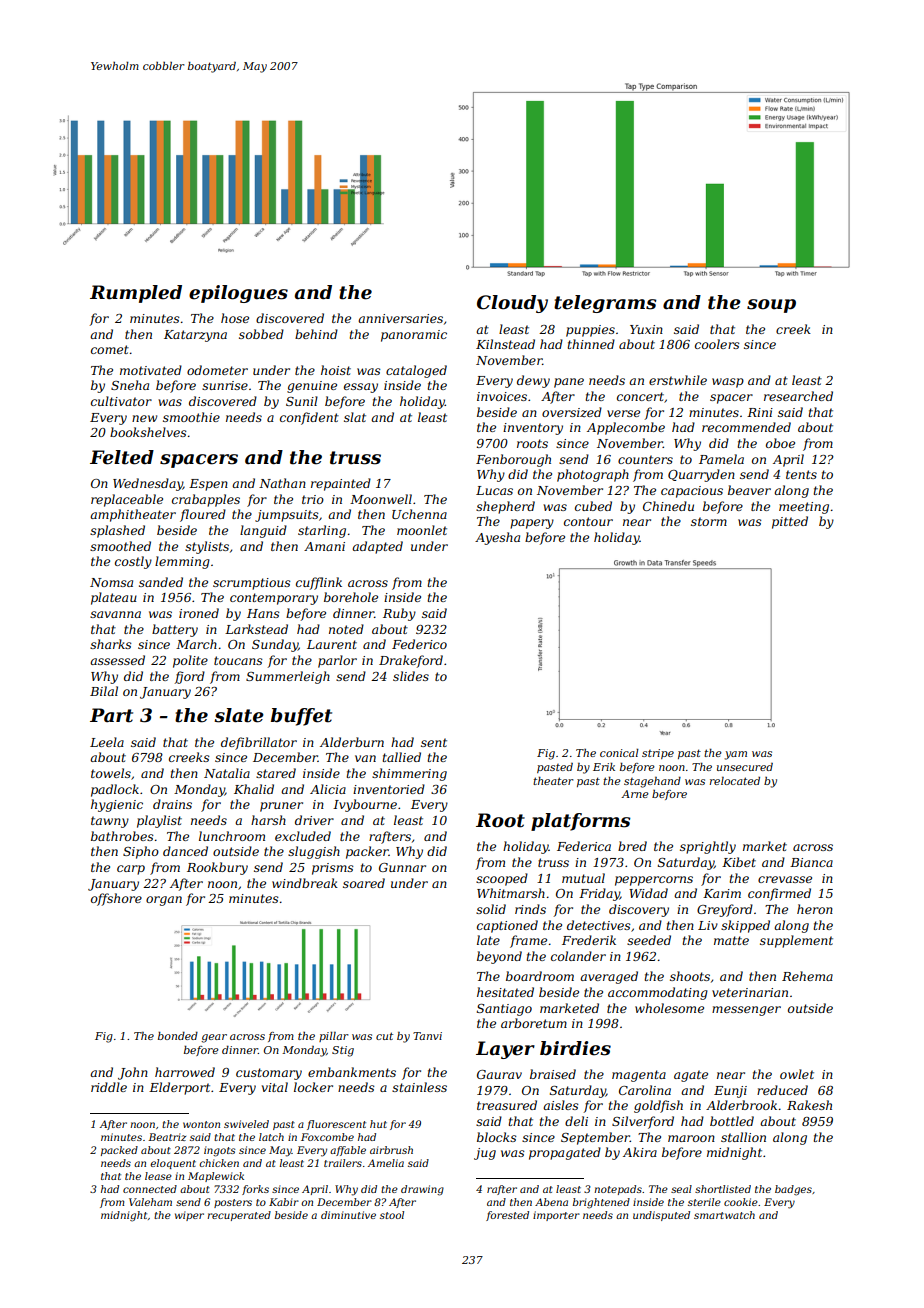  What do you see at coordinates (110, 822) in the screenshot?
I see `tawny` at bounding box center [110, 822].
